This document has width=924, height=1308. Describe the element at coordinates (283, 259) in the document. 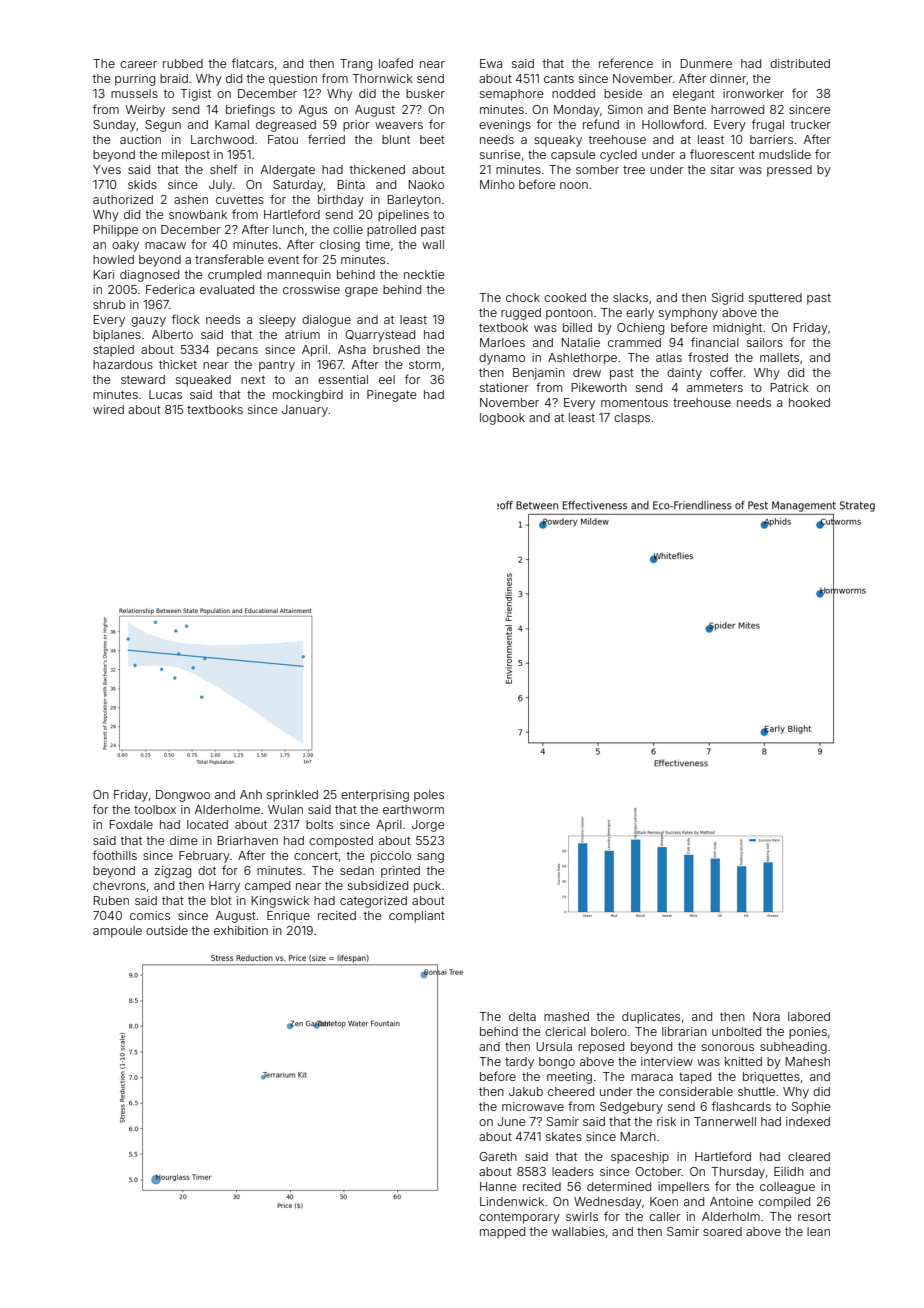

I see `event` at that location.
